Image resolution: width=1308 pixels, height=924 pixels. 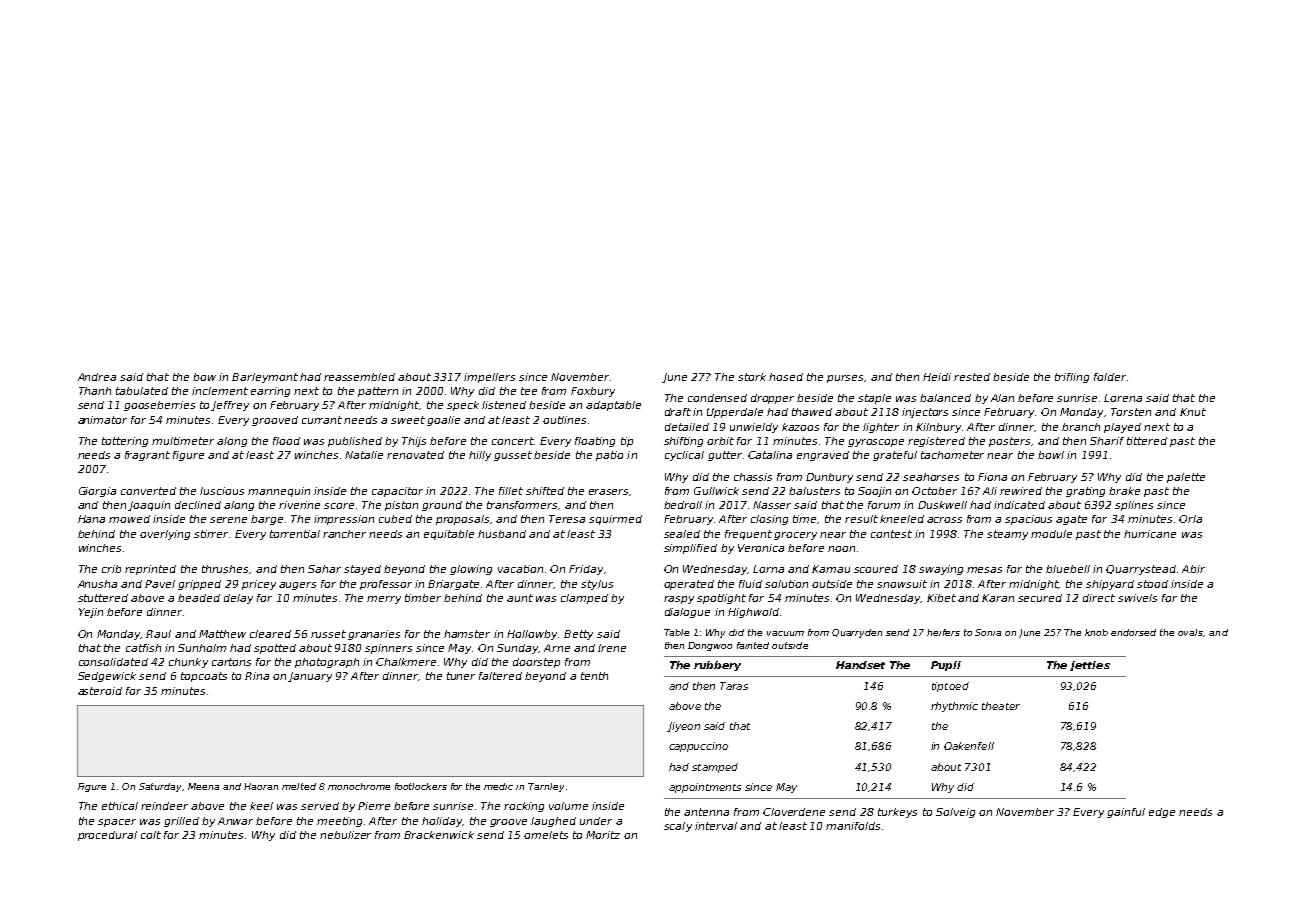 I want to click on dialogue, so click(x=687, y=613).
